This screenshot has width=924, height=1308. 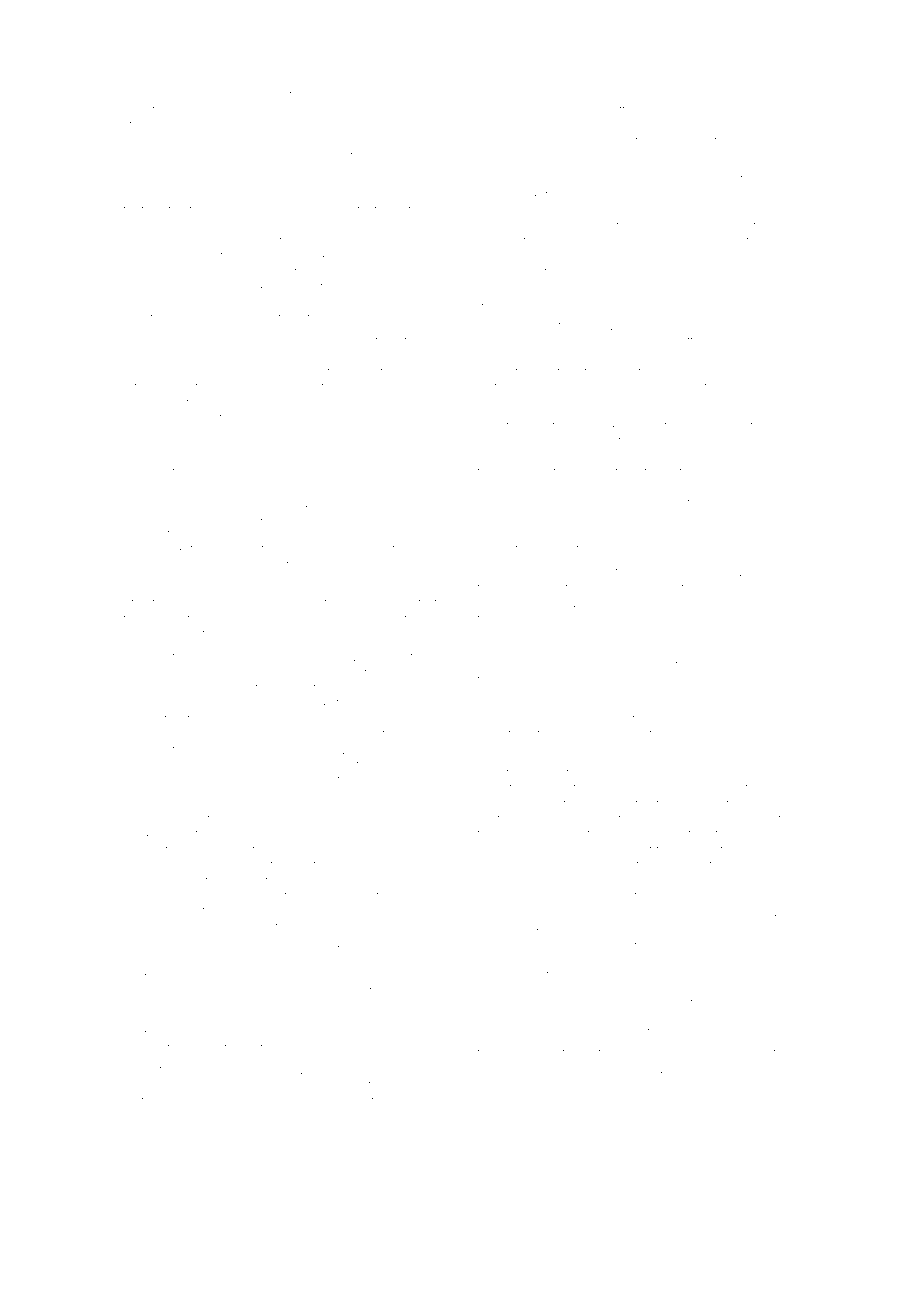 I want to click on lengthwise, so click(x=180, y=867).
